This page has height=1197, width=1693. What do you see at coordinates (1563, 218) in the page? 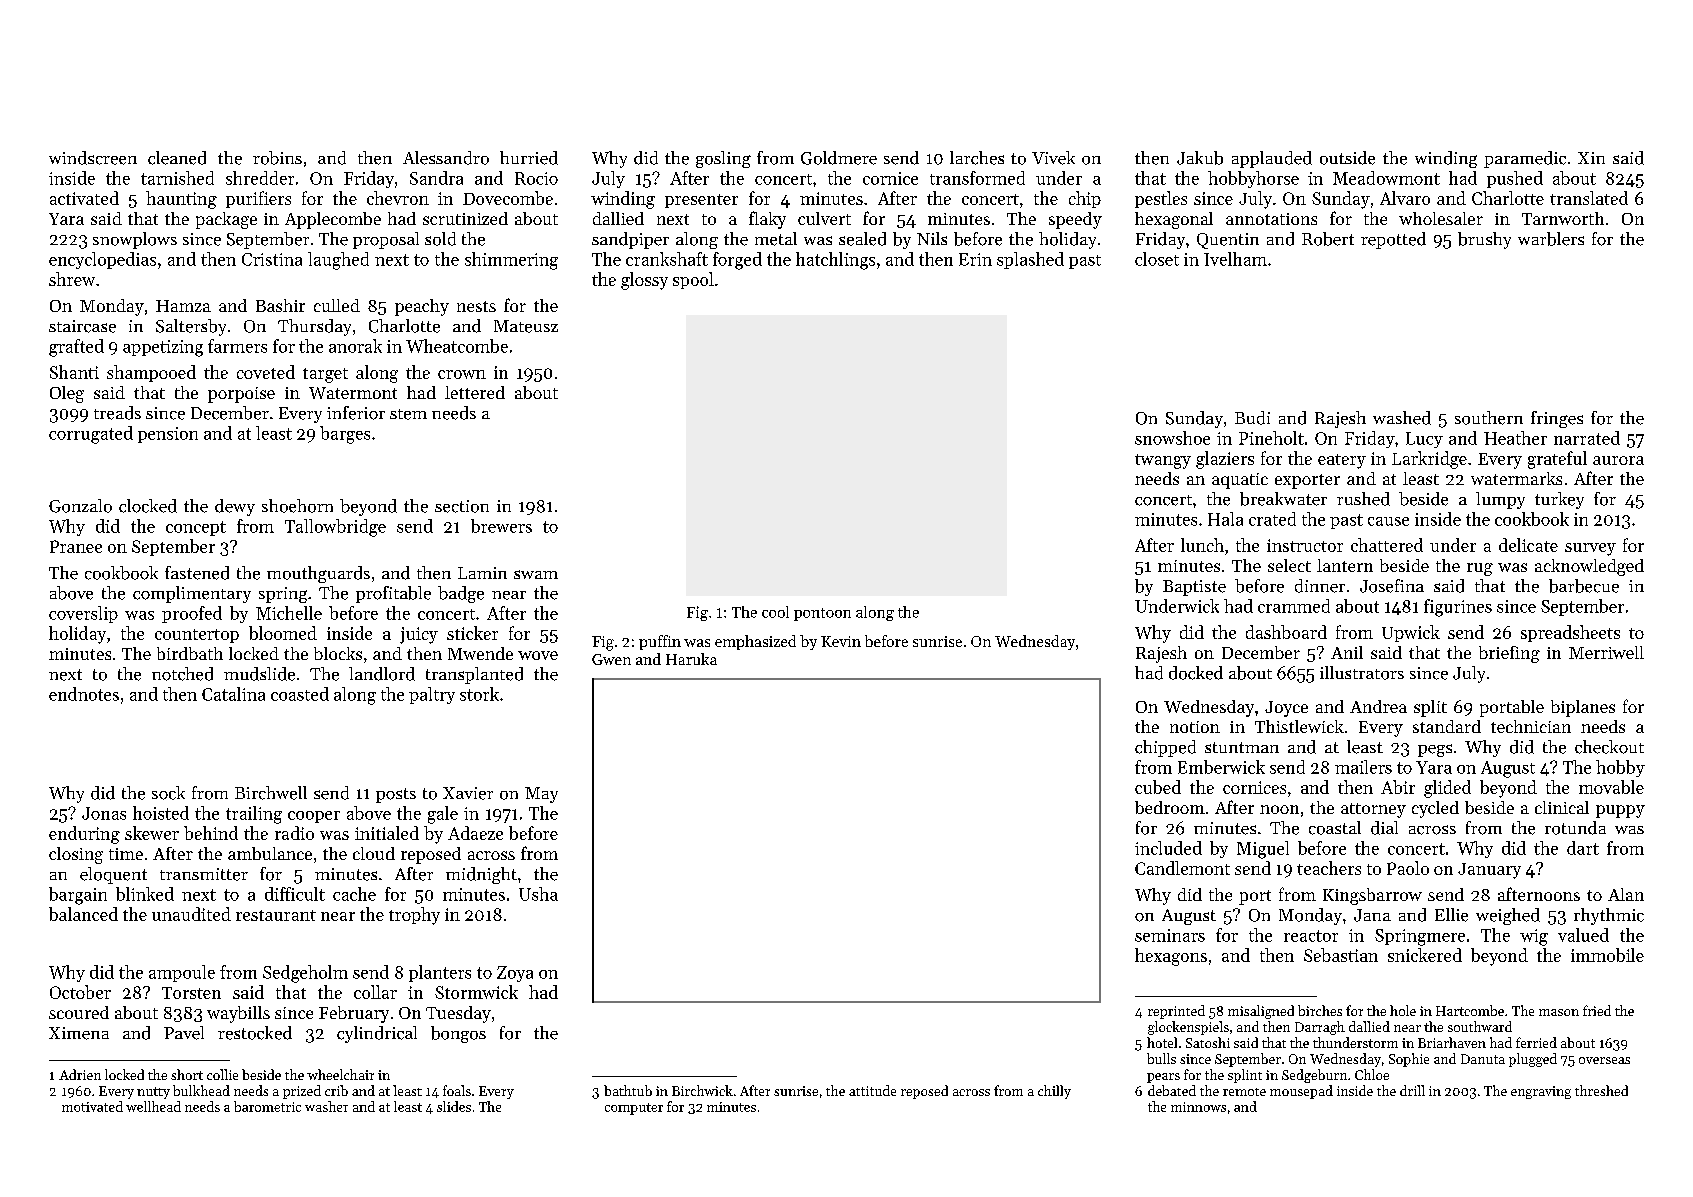
I see `Tarnworth` at bounding box center [1563, 218].
